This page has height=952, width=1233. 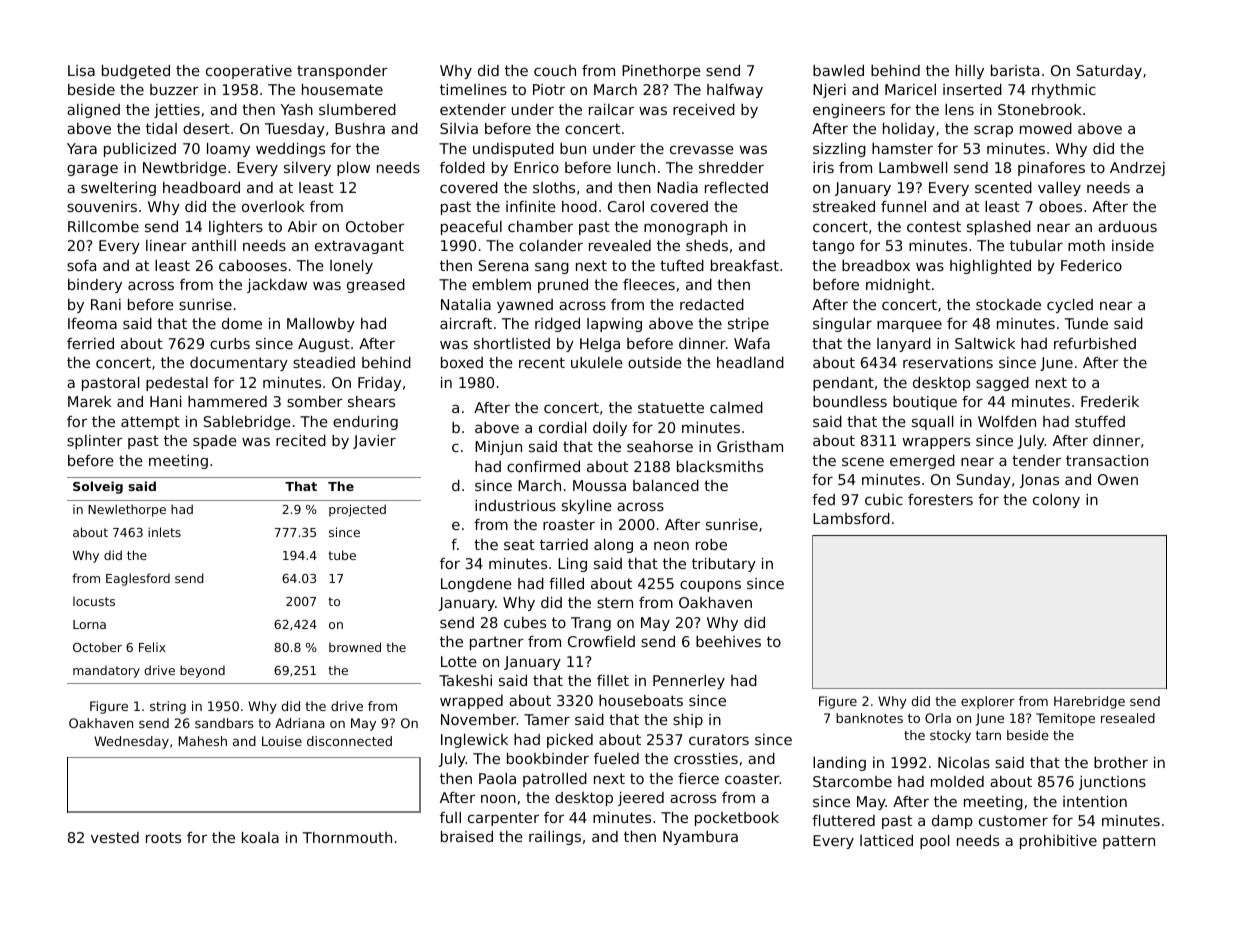 What do you see at coordinates (700, 838) in the page?
I see `Nyambura` at bounding box center [700, 838].
